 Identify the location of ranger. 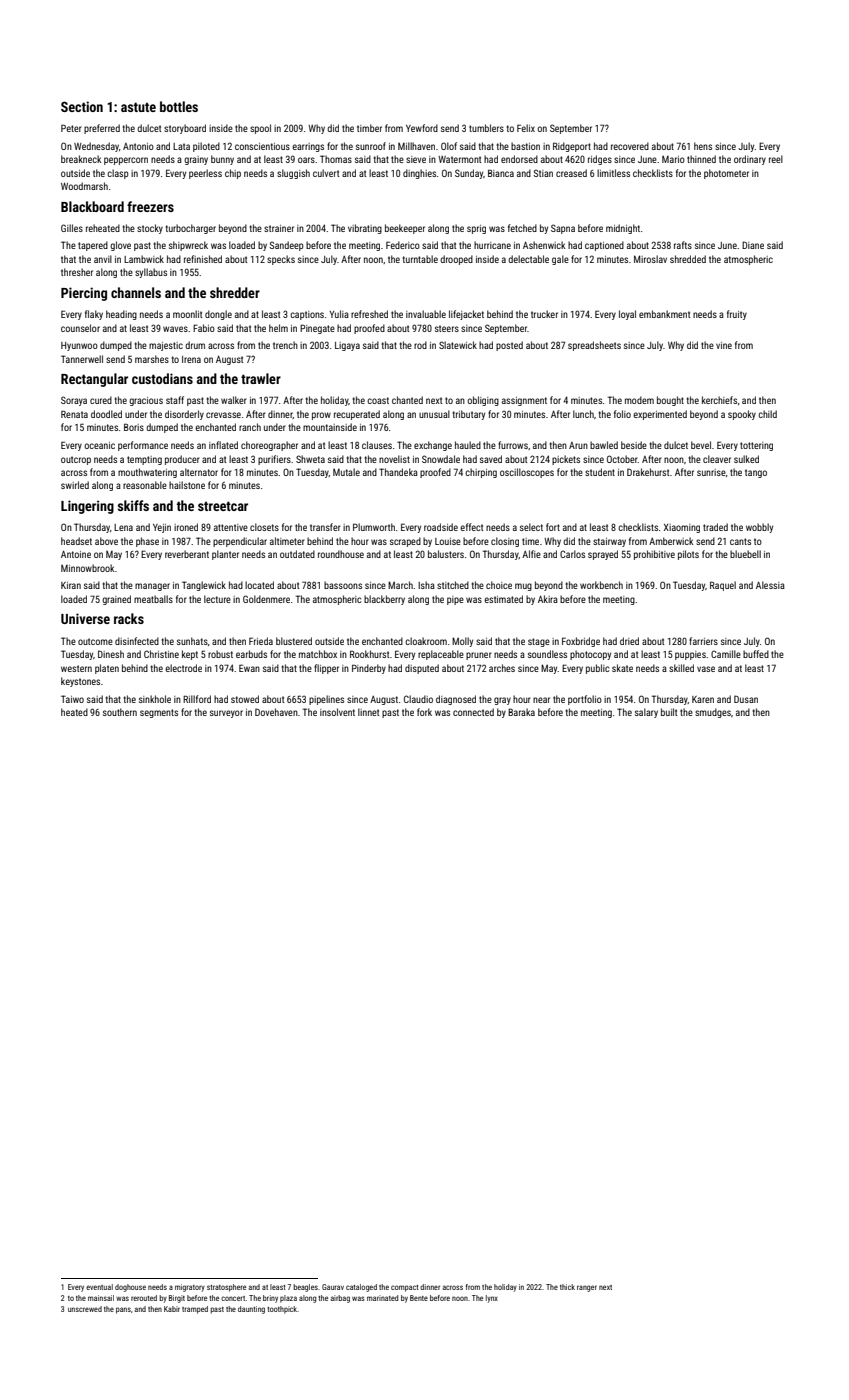
(587, 1288).
